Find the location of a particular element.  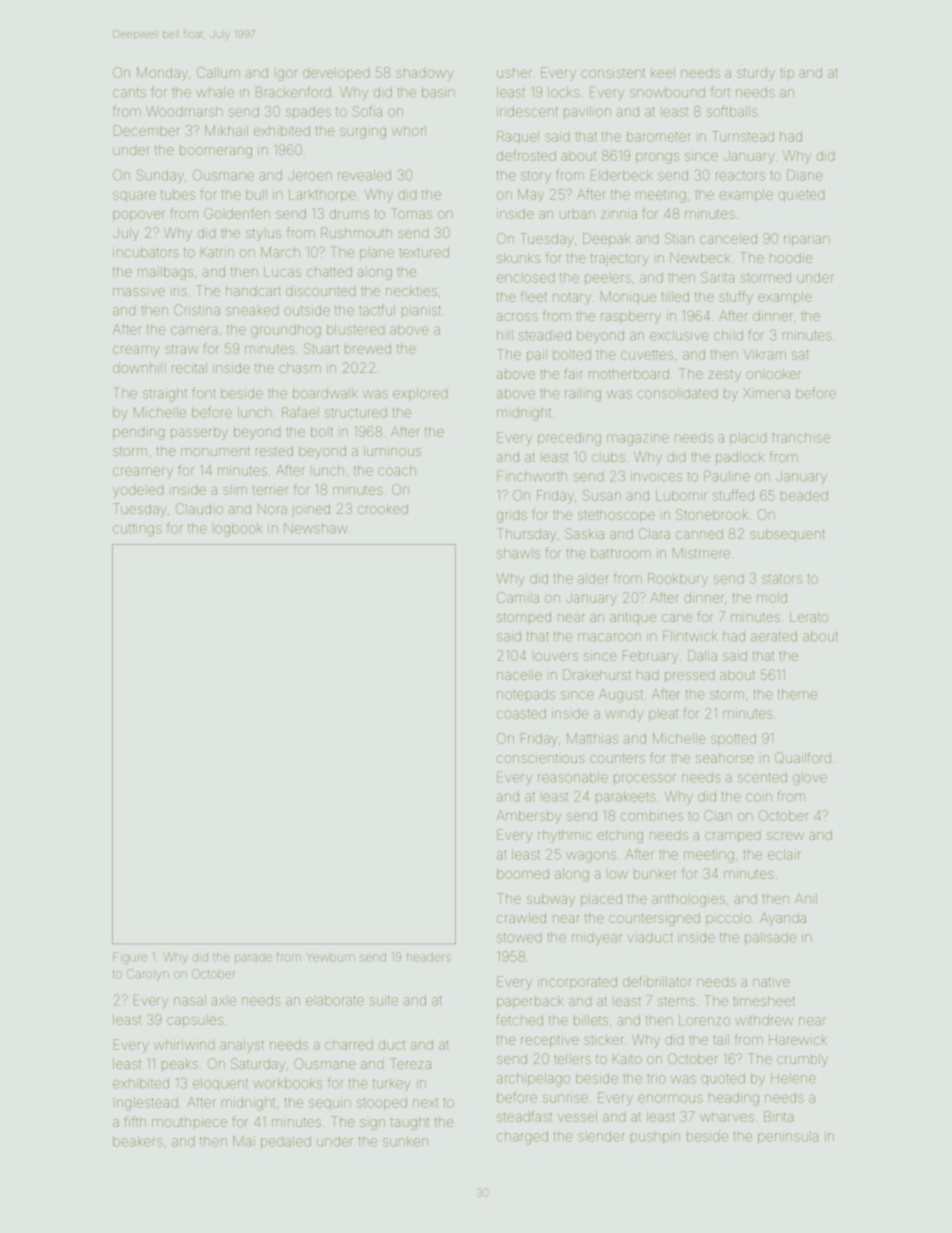

aerated is located at coordinates (774, 636).
